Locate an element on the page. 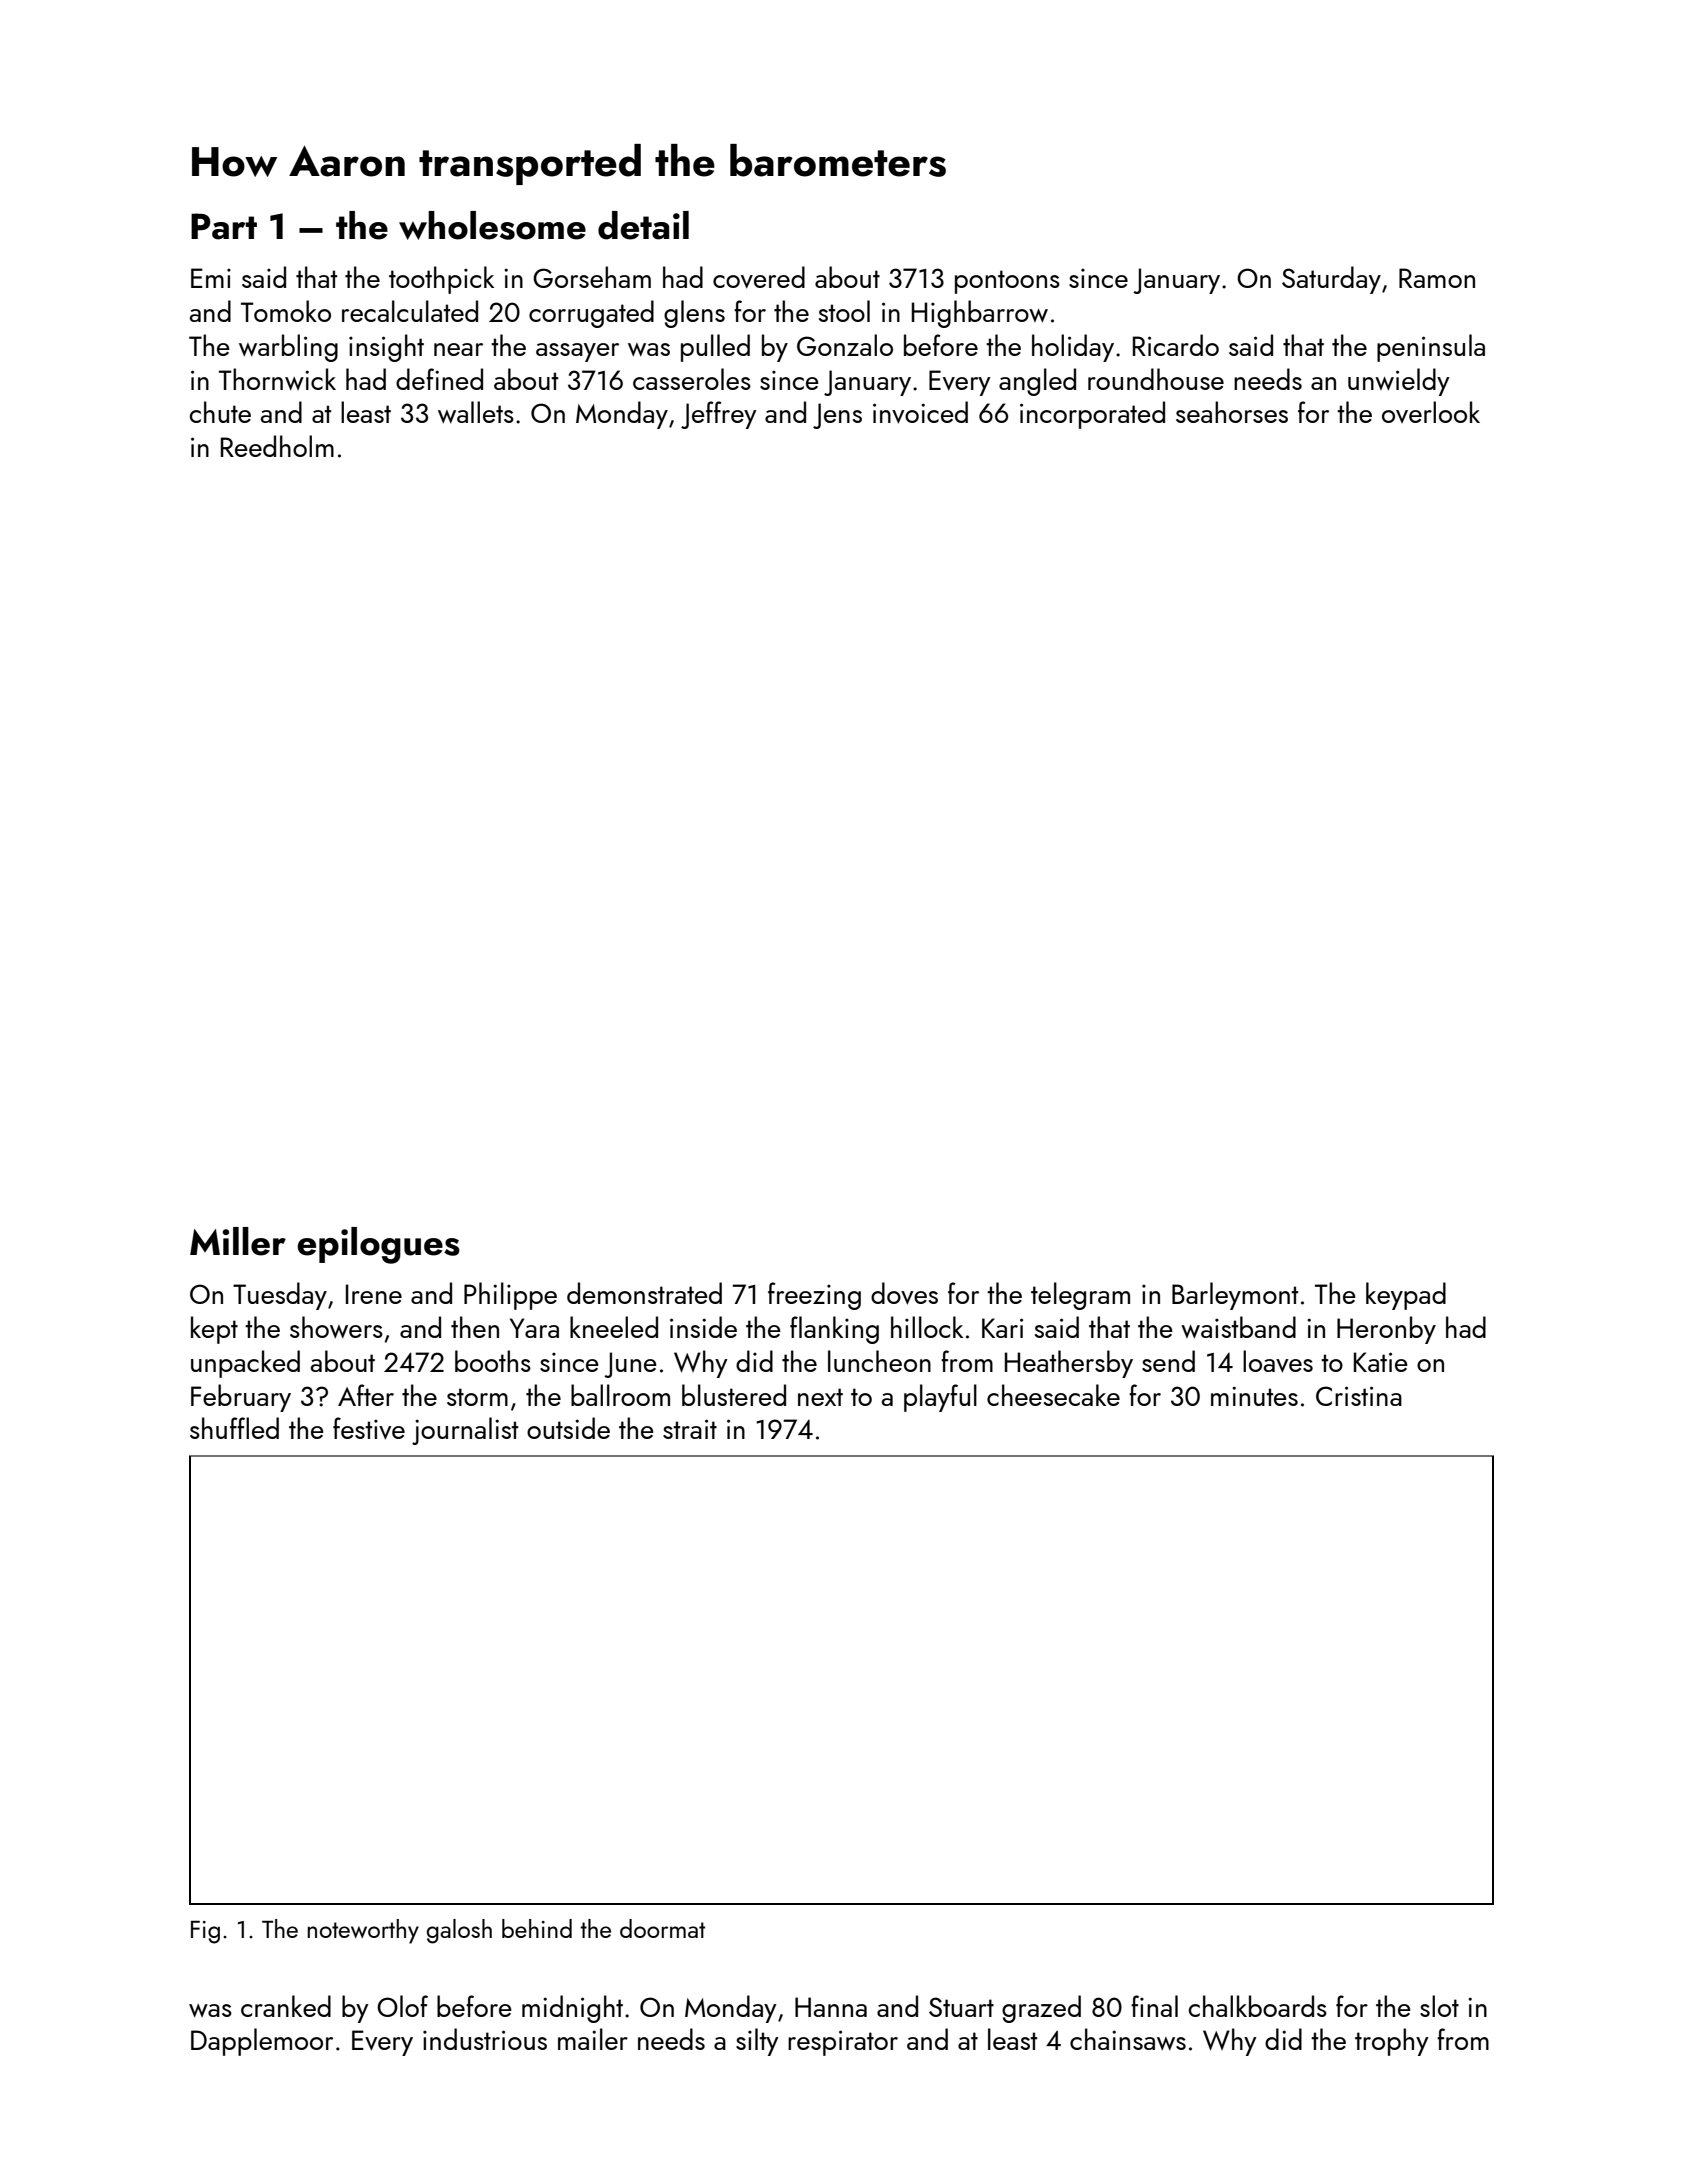 The height and width of the document is (2178, 1683). Jens is located at coordinates (837, 416).
